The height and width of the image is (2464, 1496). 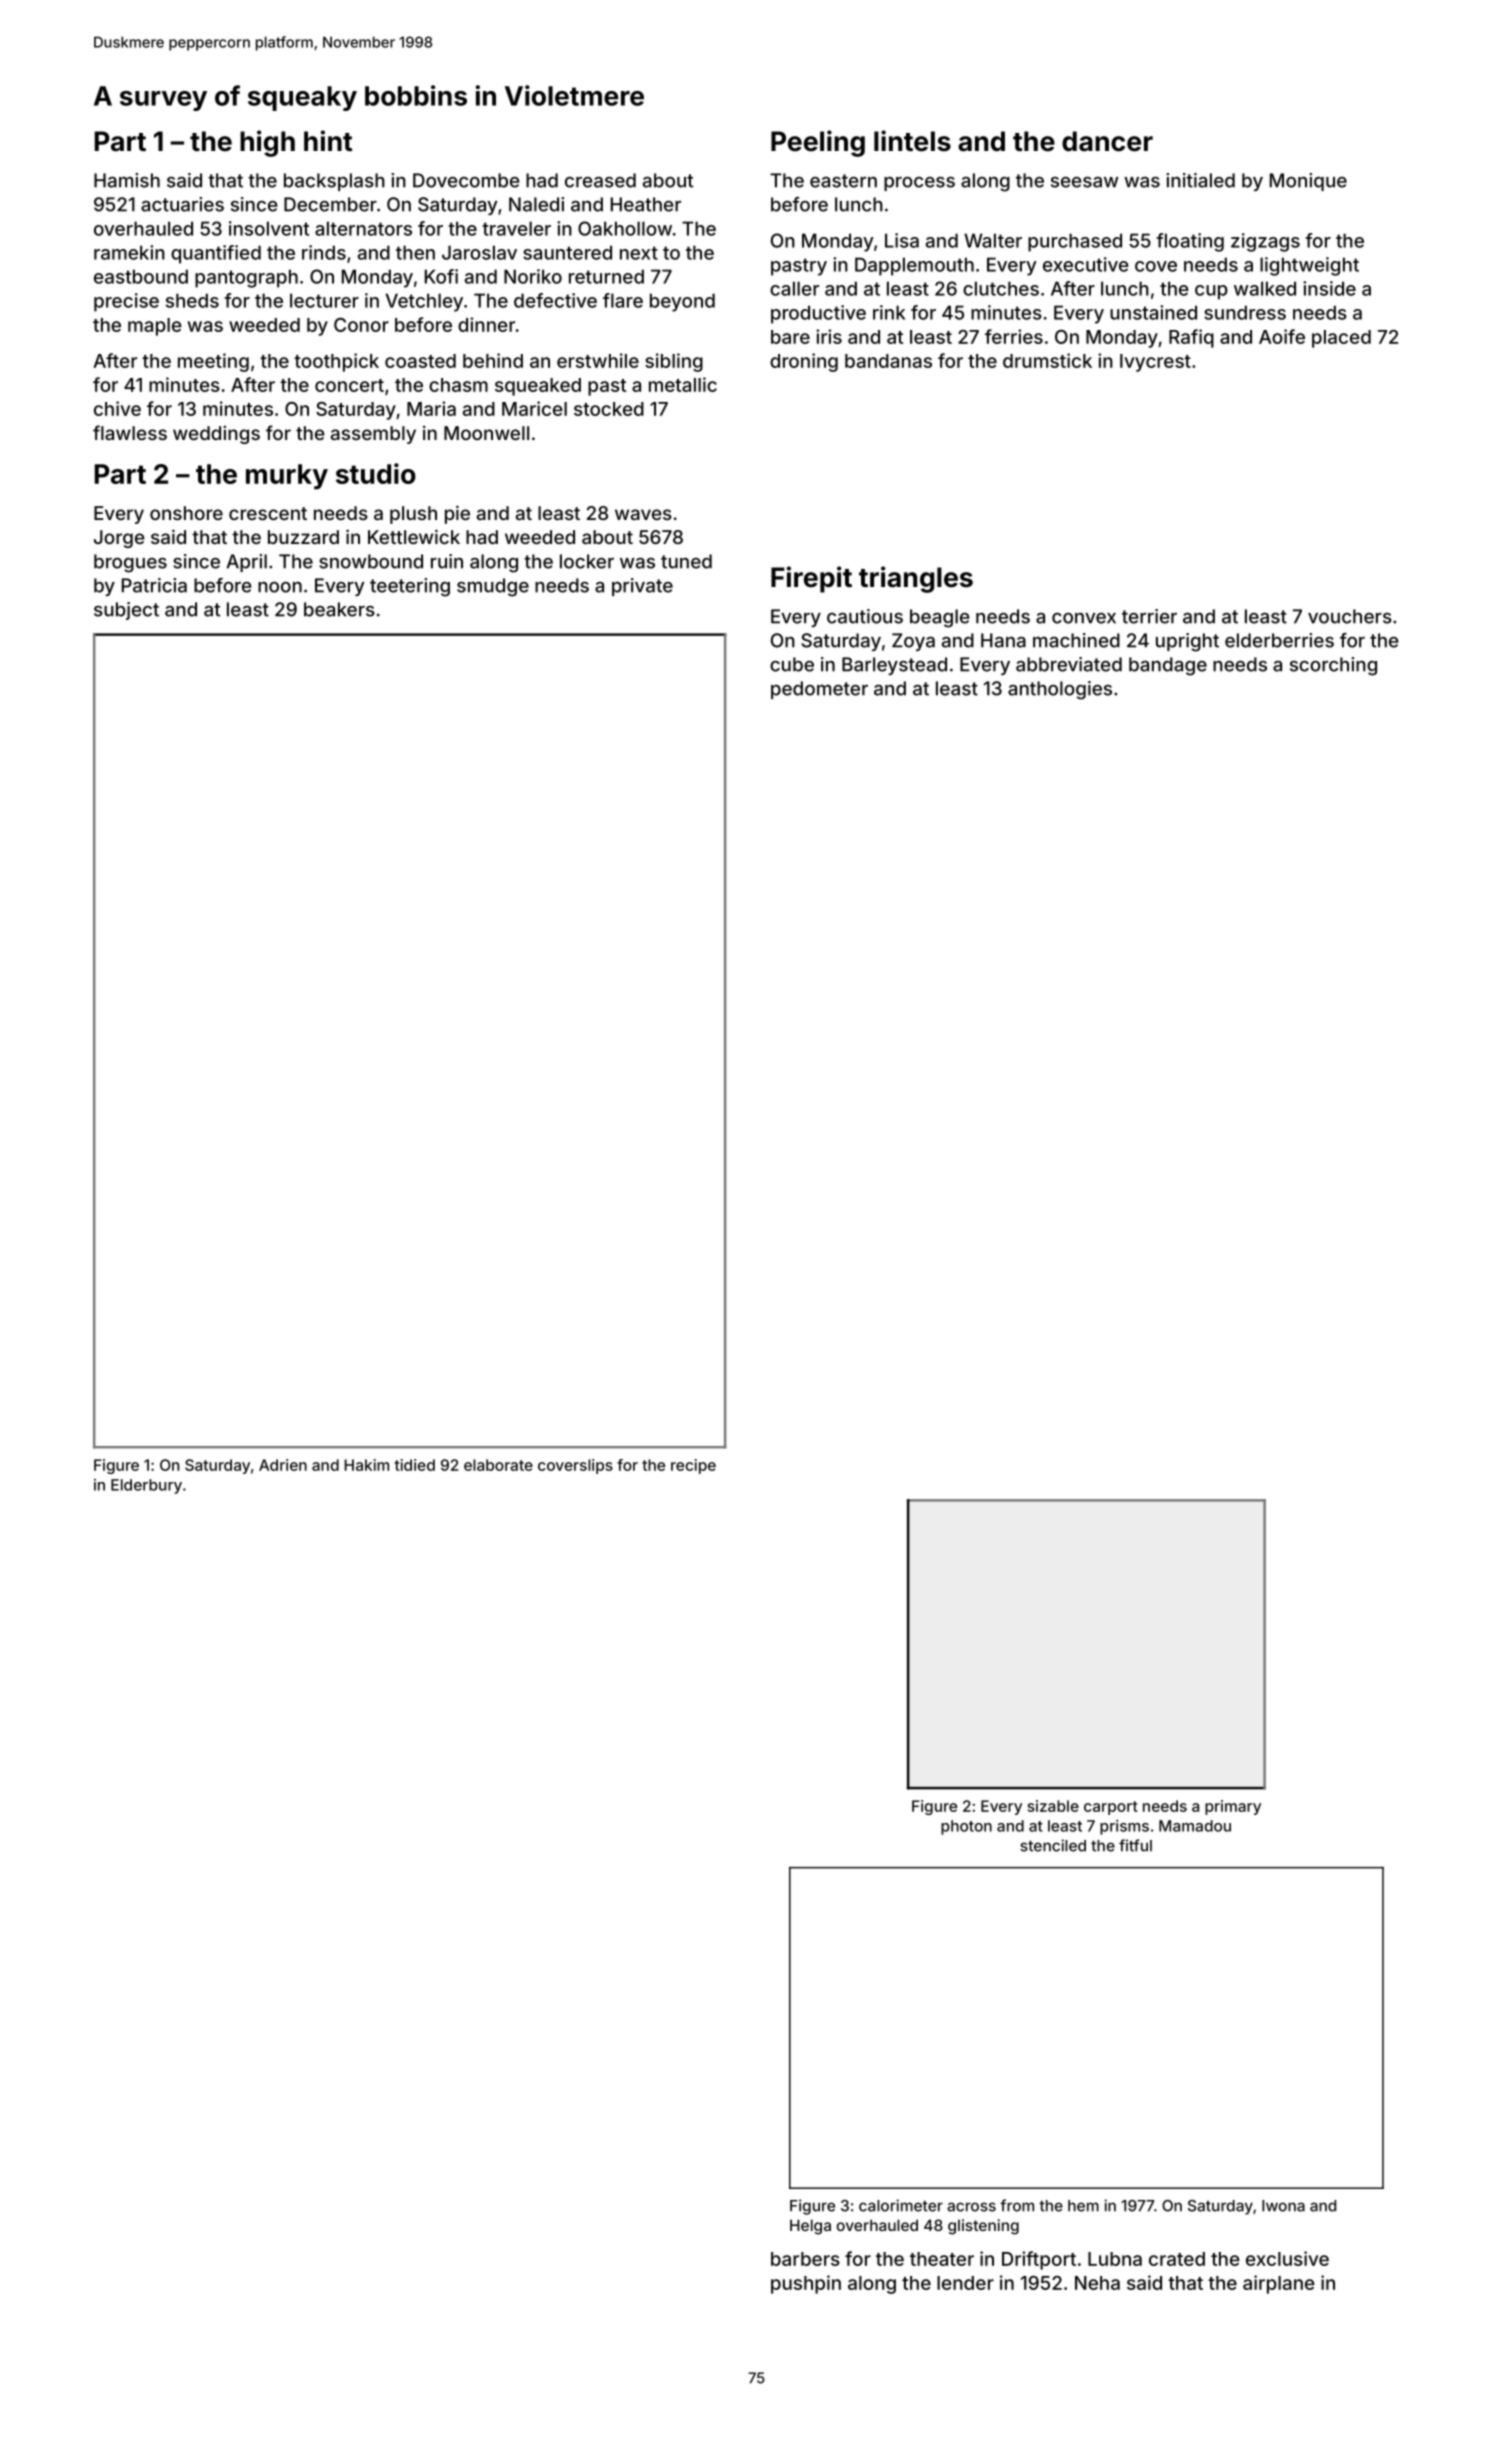 I want to click on recipe, so click(x=693, y=1466).
